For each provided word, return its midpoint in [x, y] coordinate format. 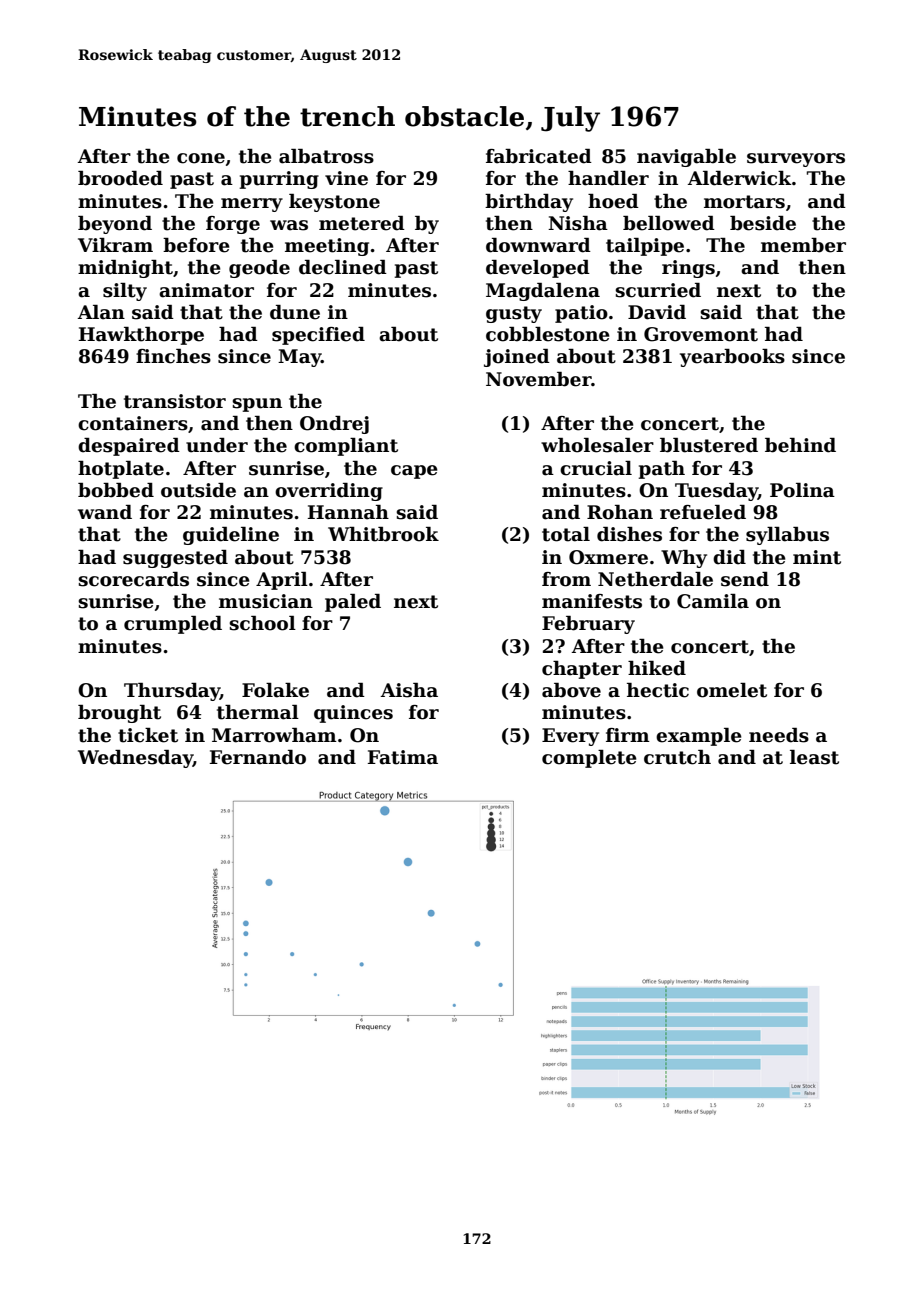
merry [252, 205]
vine [346, 178]
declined [343, 267]
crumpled [173, 625]
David [657, 312]
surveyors [796, 160]
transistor [175, 401]
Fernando [258, 757]
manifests [592, 601]
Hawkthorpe [141, 336]
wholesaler [597, 445]
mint [817, 557]
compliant [346, 447]
